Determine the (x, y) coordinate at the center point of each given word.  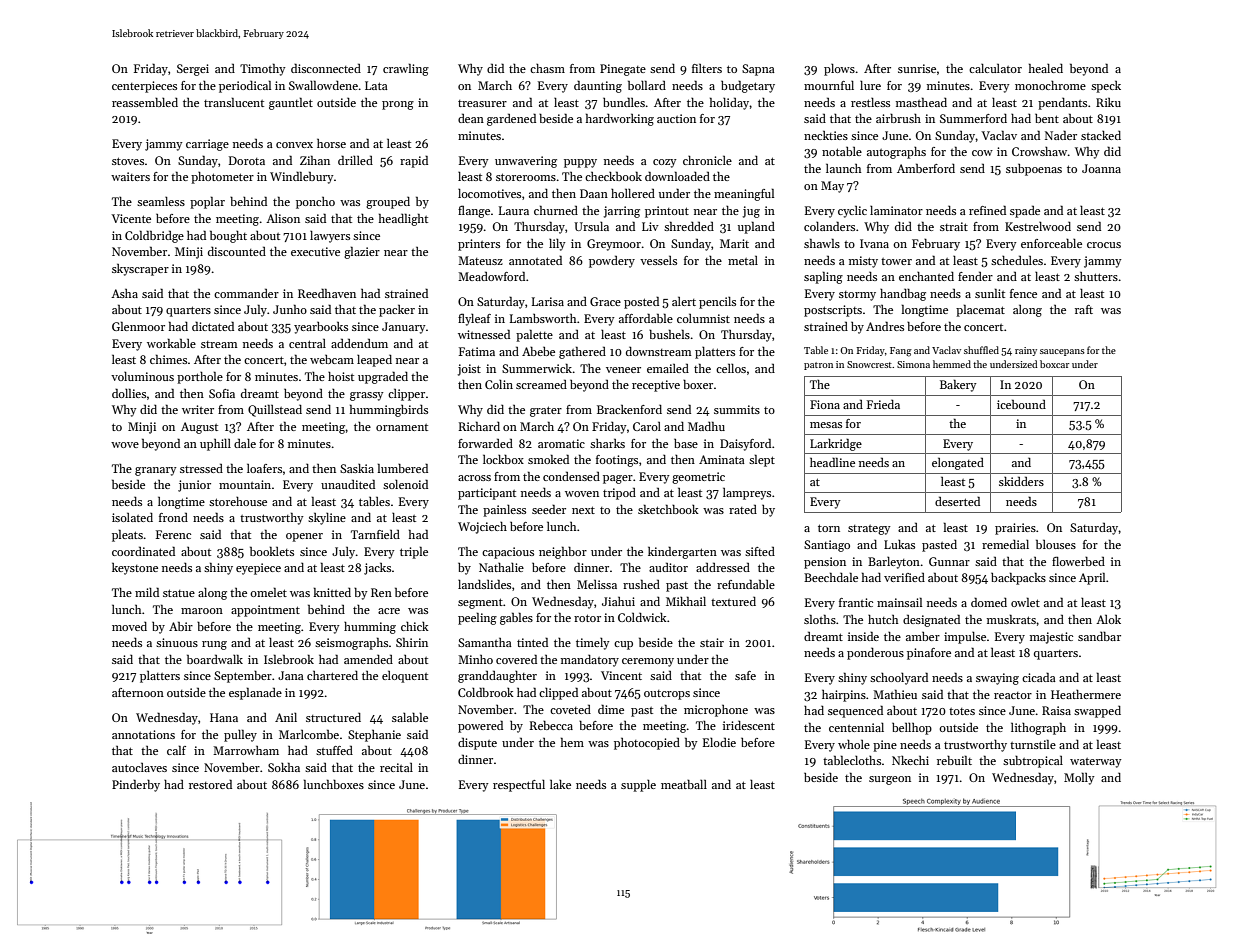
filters (707, 68)
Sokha (284, 767)
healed (1046, 68)
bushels (669, 334)
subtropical (1033, 761)
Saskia (357, 468)
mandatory (590, 661)
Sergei (193, 70)
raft (1084, 309)
